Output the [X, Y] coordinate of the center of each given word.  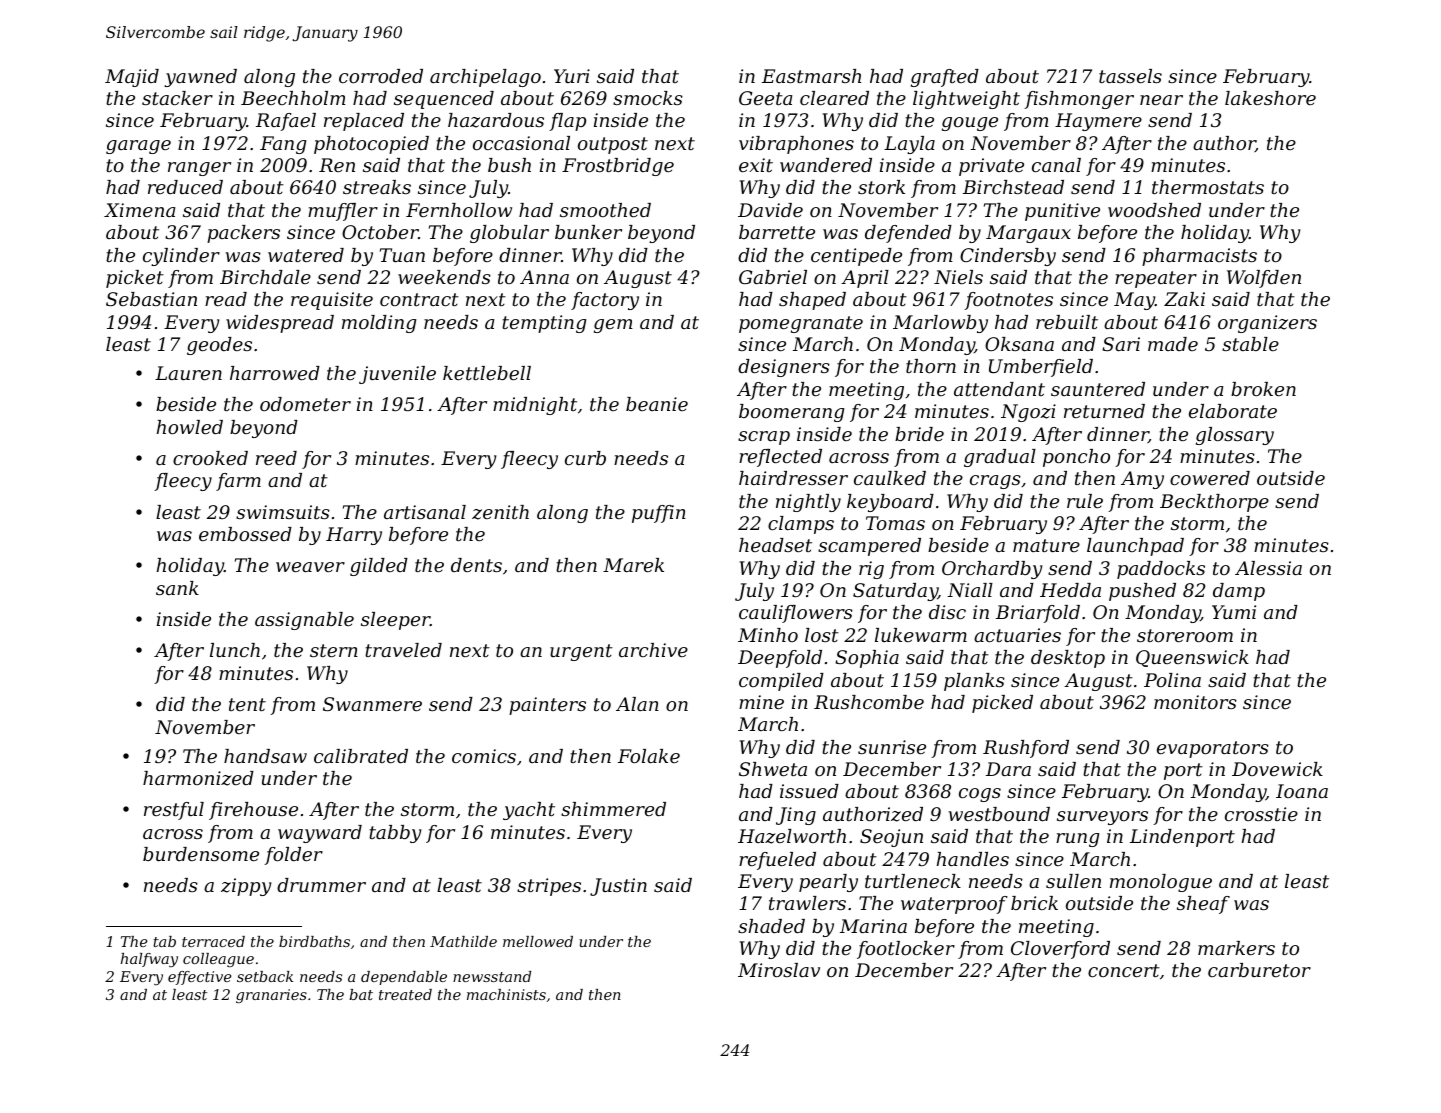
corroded [381, 76]
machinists [506, 994]
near [1161, 100]
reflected [780, 458]
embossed [245, 534]
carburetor [1259, 970]
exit [756, 165]
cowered [1210, 478]
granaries [271, 996]
